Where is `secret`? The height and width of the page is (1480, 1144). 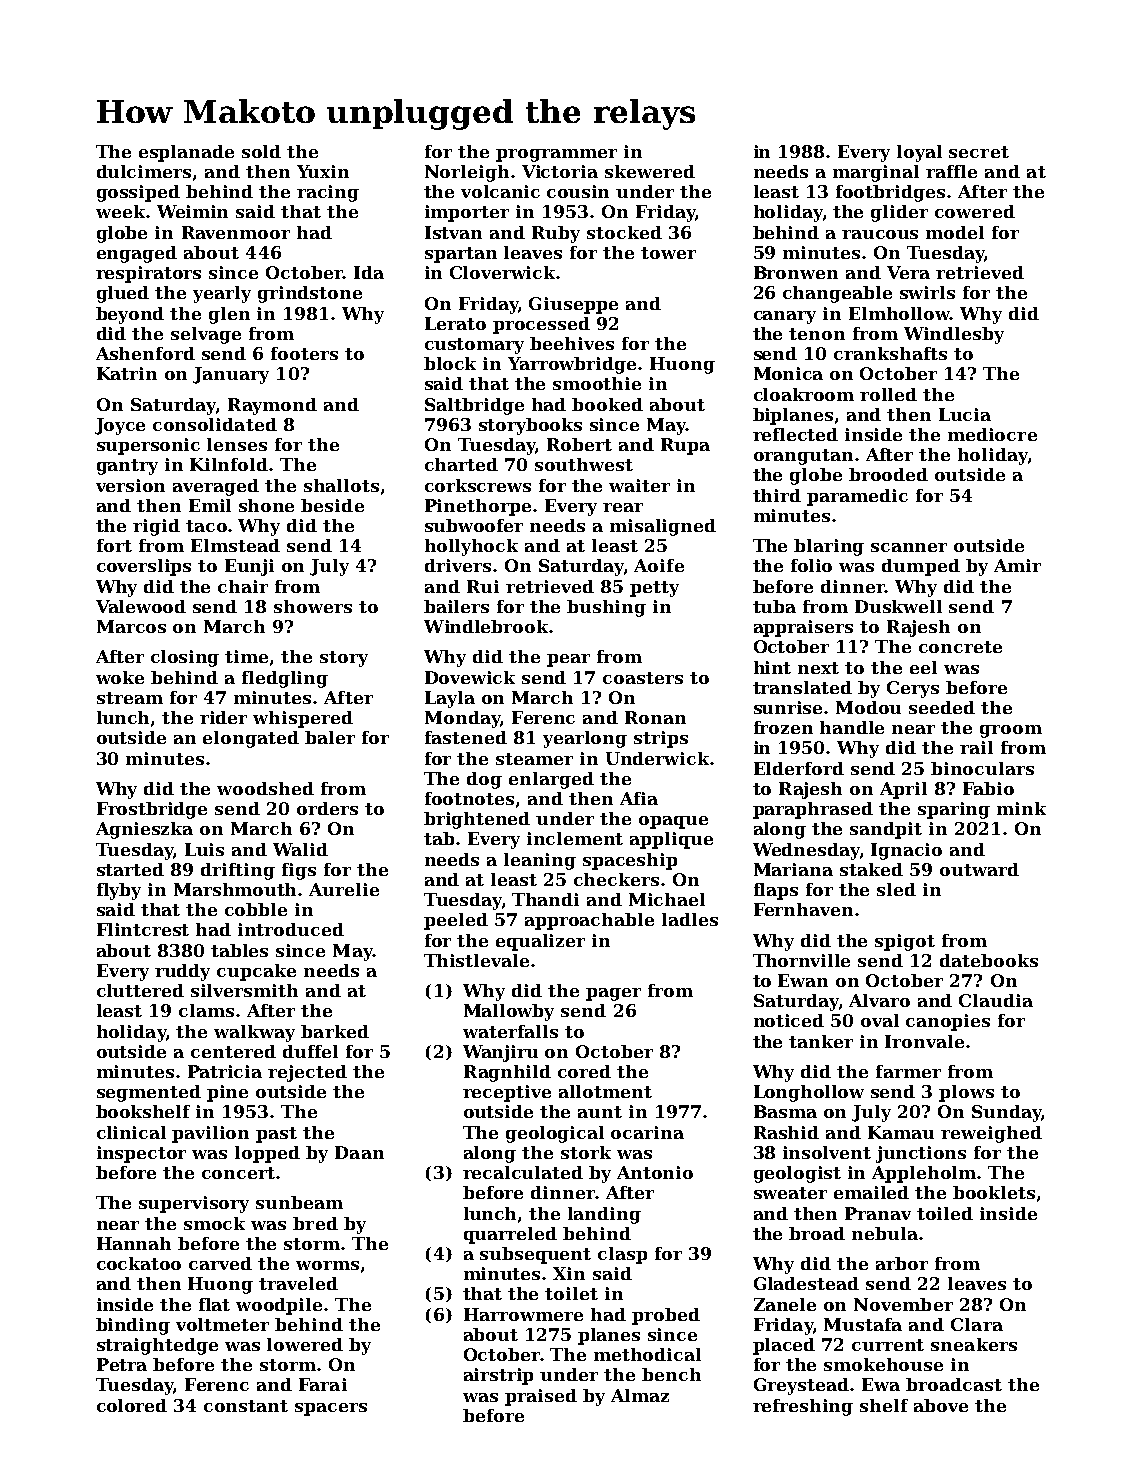
secret is located at coordinates (979, 152).
